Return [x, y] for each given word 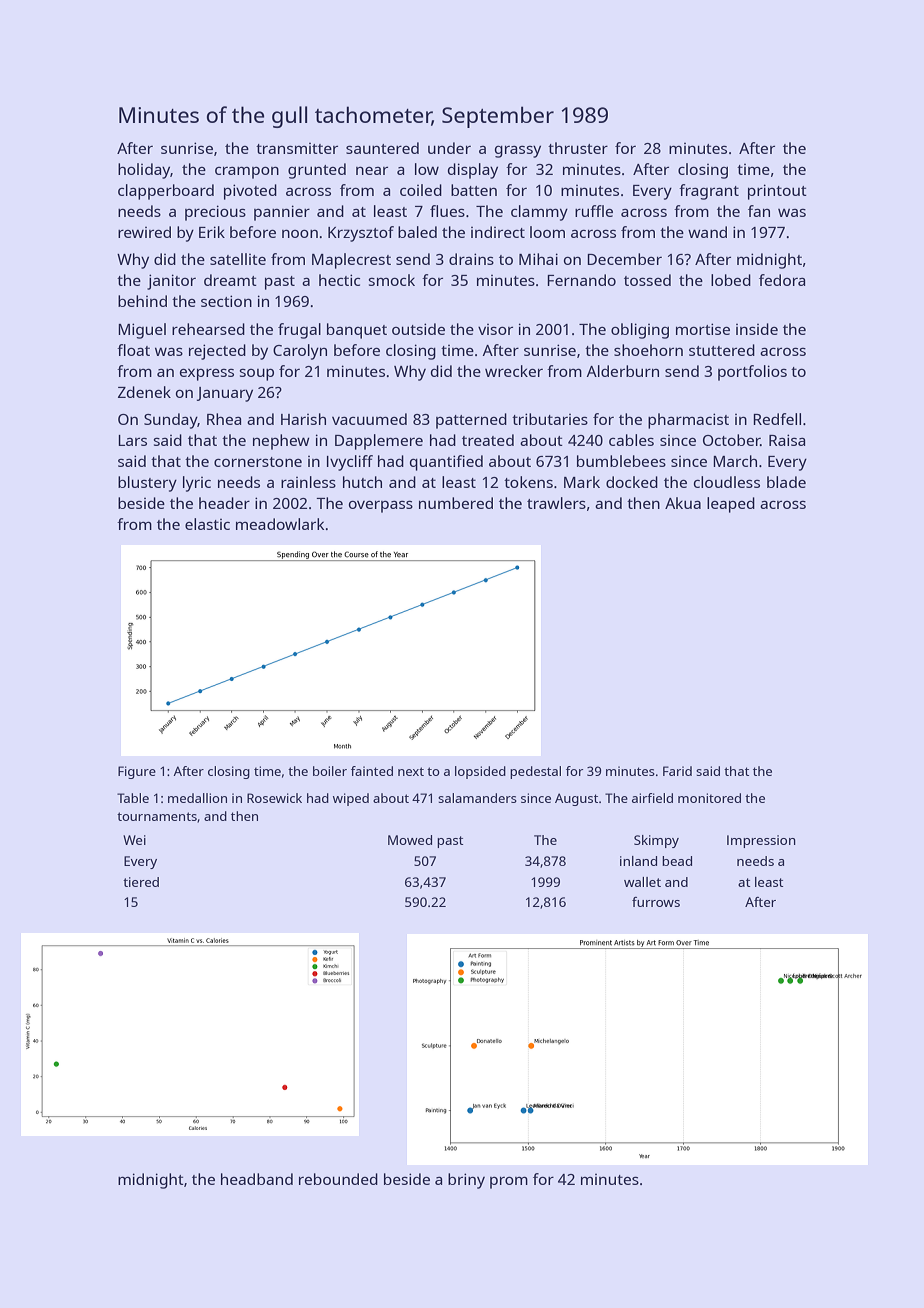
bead [677, 861]
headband [257, 1179]
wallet [642, 882]
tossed [647, 280]
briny [466, 1181]
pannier [282, 213]
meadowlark [280, 524]
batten [474, 190]
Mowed [410, 840]
